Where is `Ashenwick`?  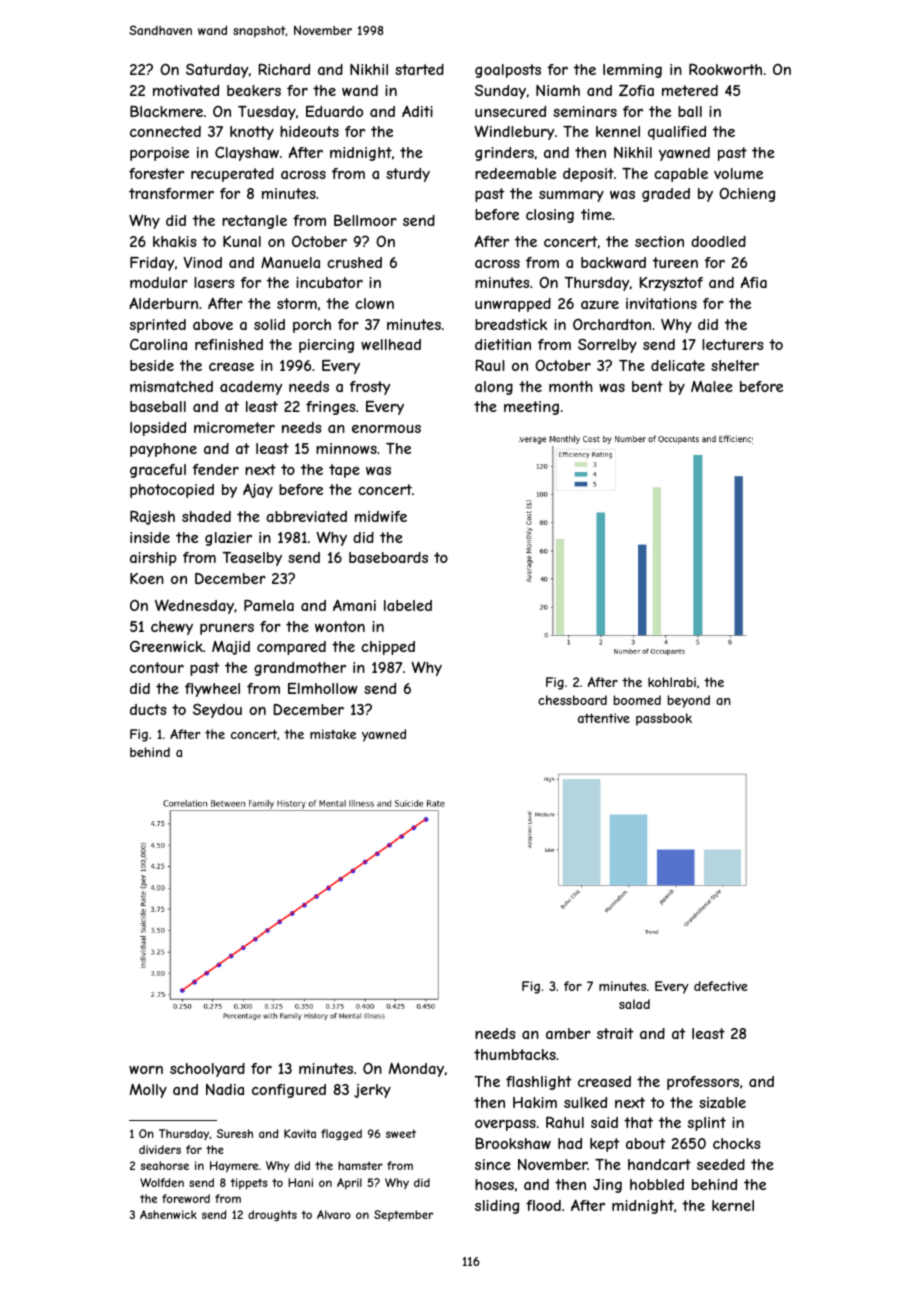 Ashenwick is located at coordinates (168, 1214).
